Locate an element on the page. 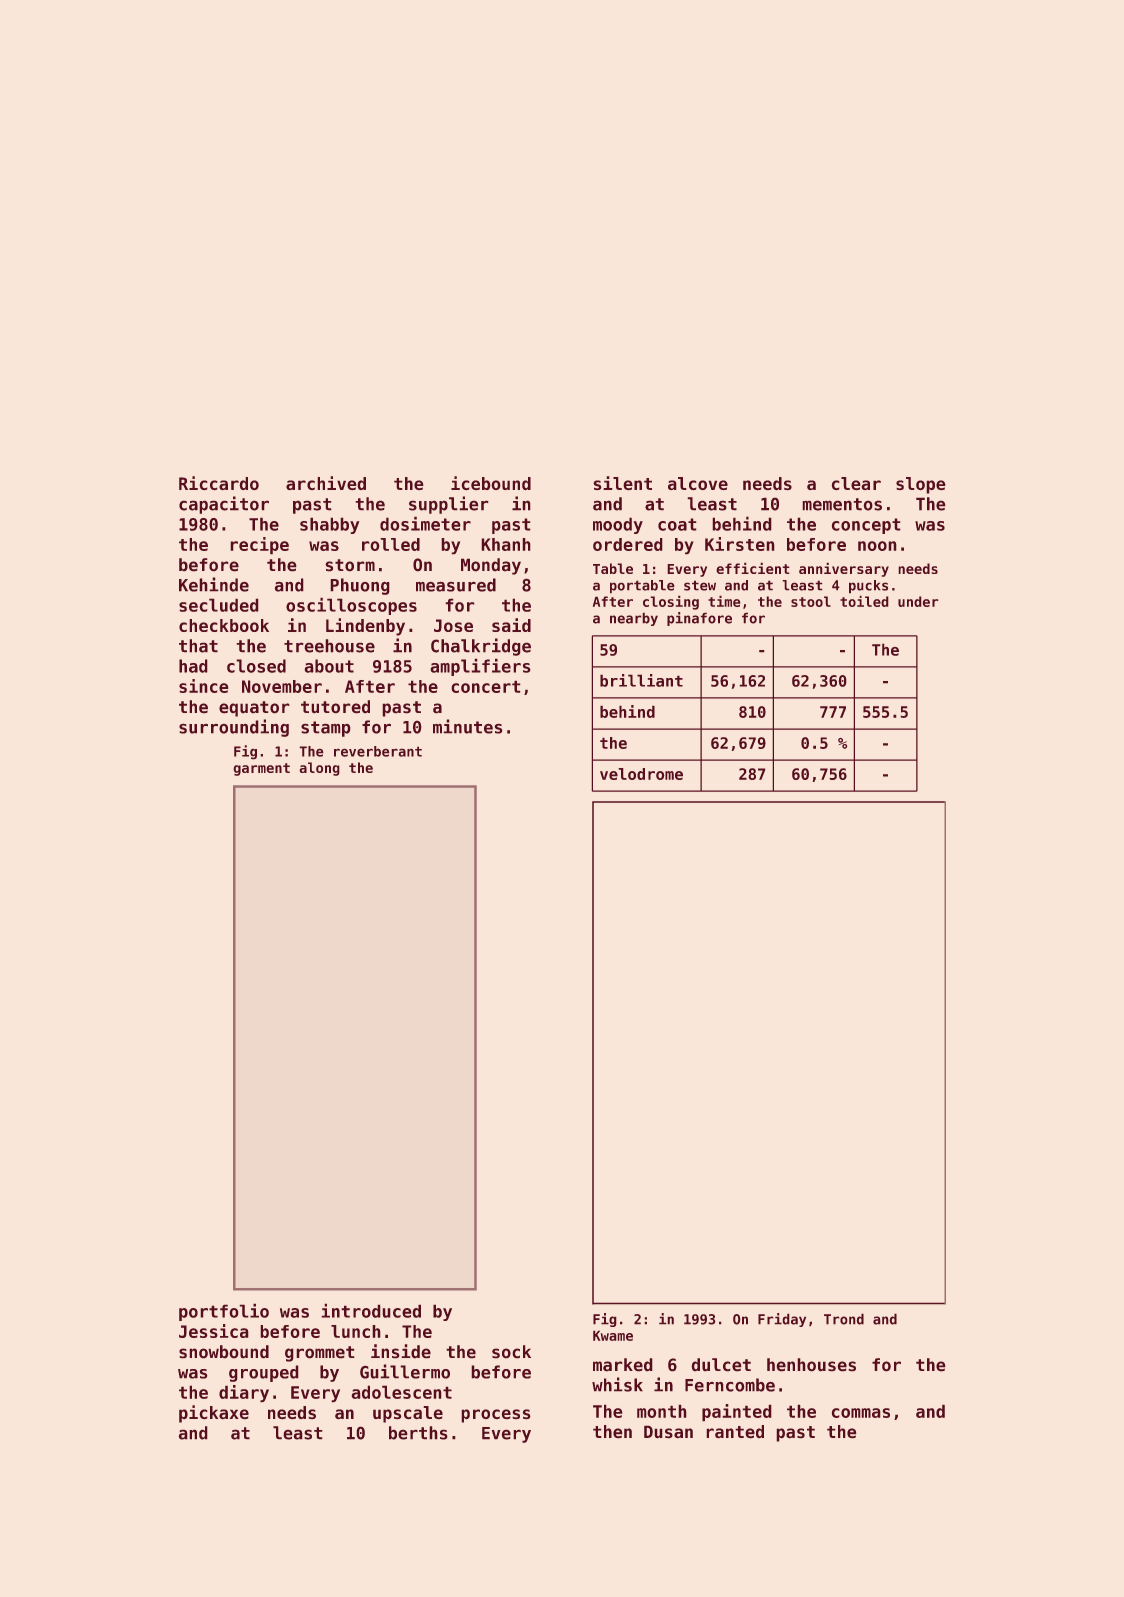  Riccardo is located at coordinates (219, 483).
